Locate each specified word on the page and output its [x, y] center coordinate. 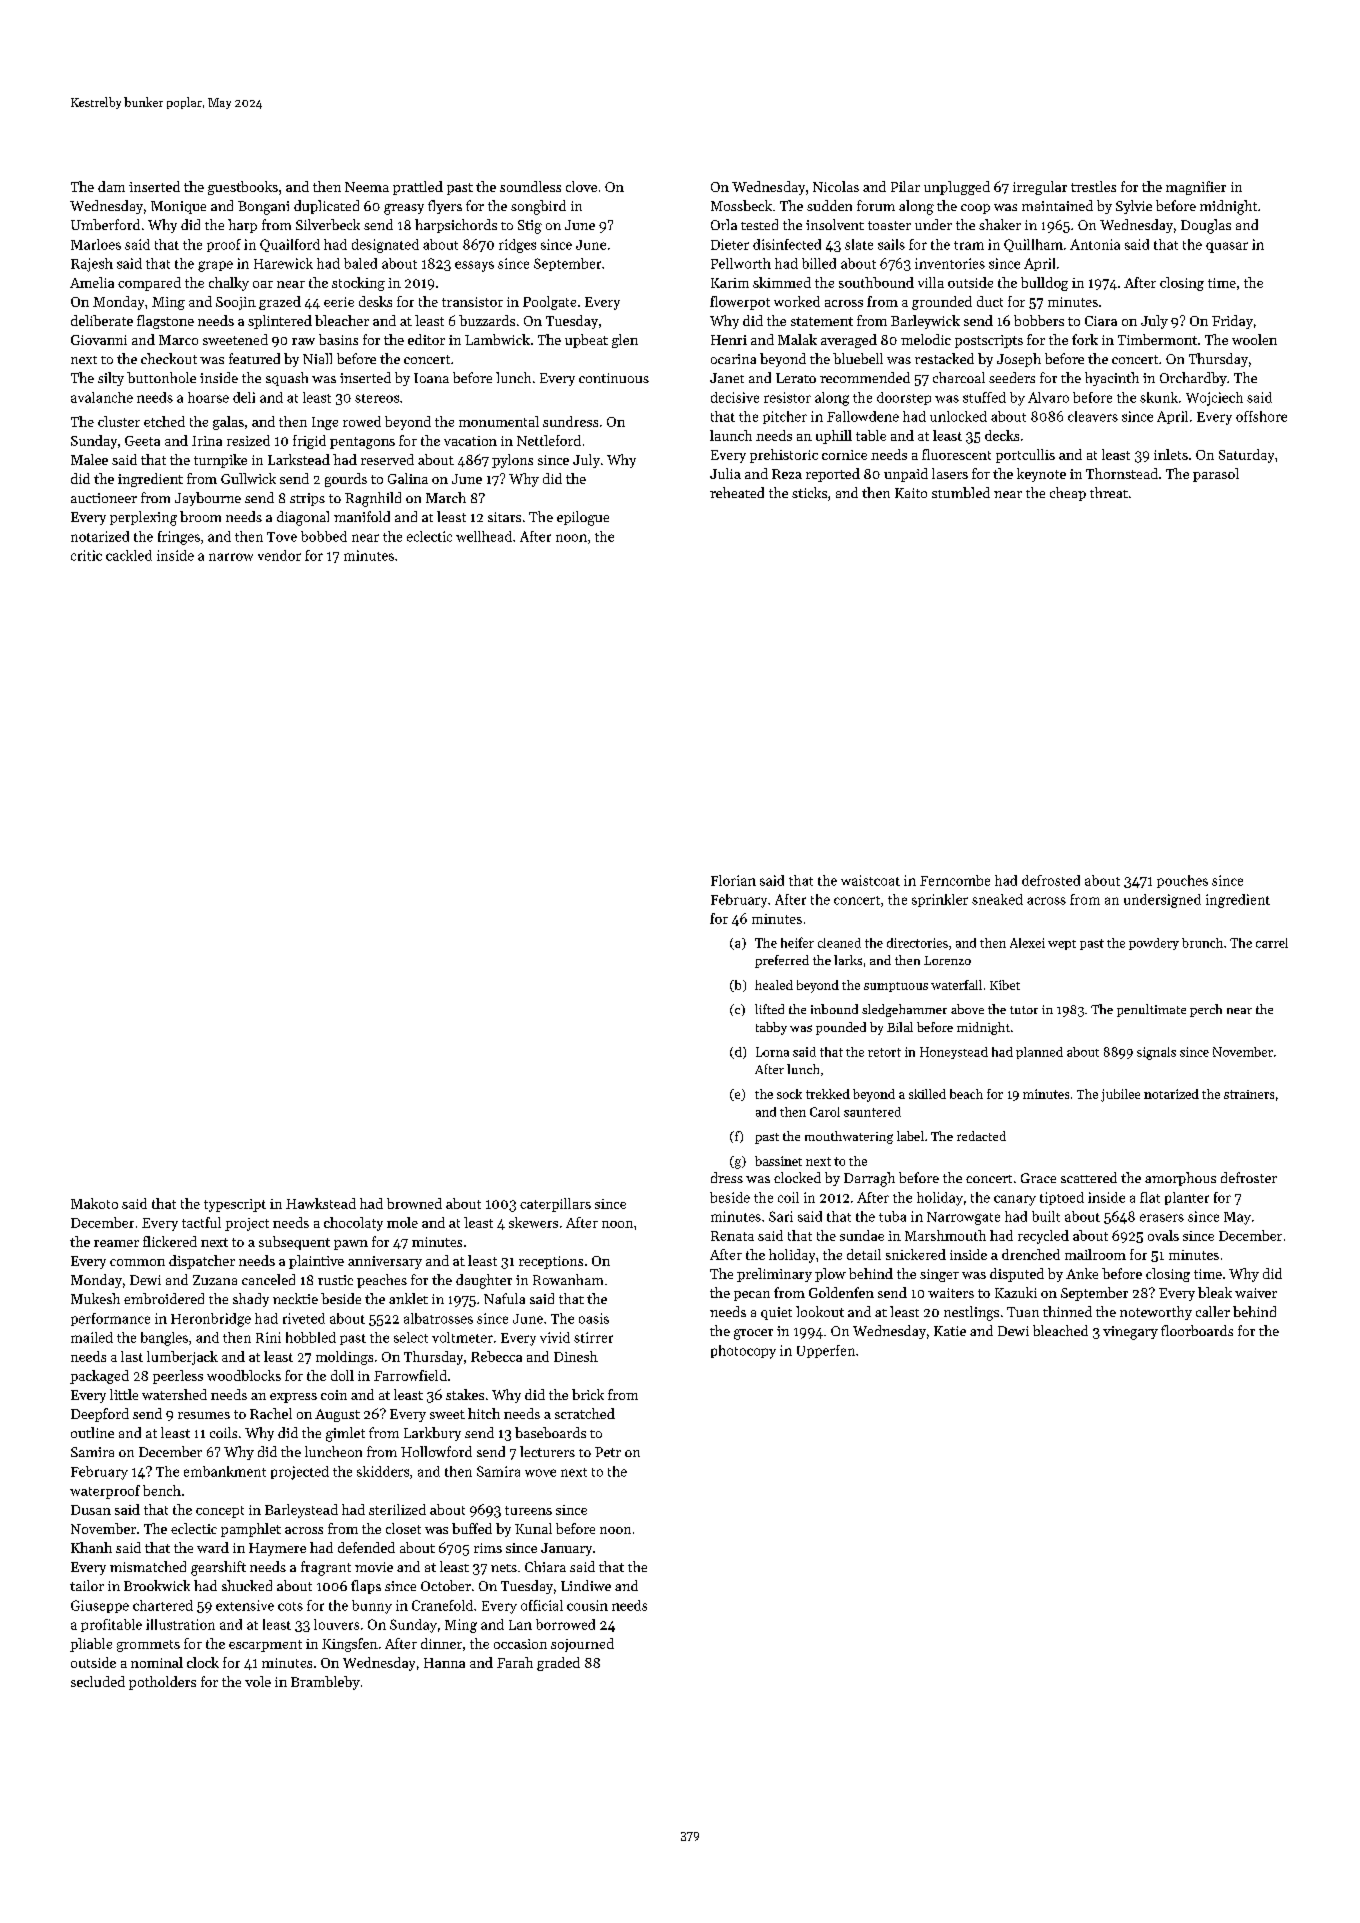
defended [366, 1547]
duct [990, 301]
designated [385, 246]
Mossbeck [741, 205]
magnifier [1196, 188]
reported [833, 475]
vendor [279, 555]
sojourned [582, 1645]
